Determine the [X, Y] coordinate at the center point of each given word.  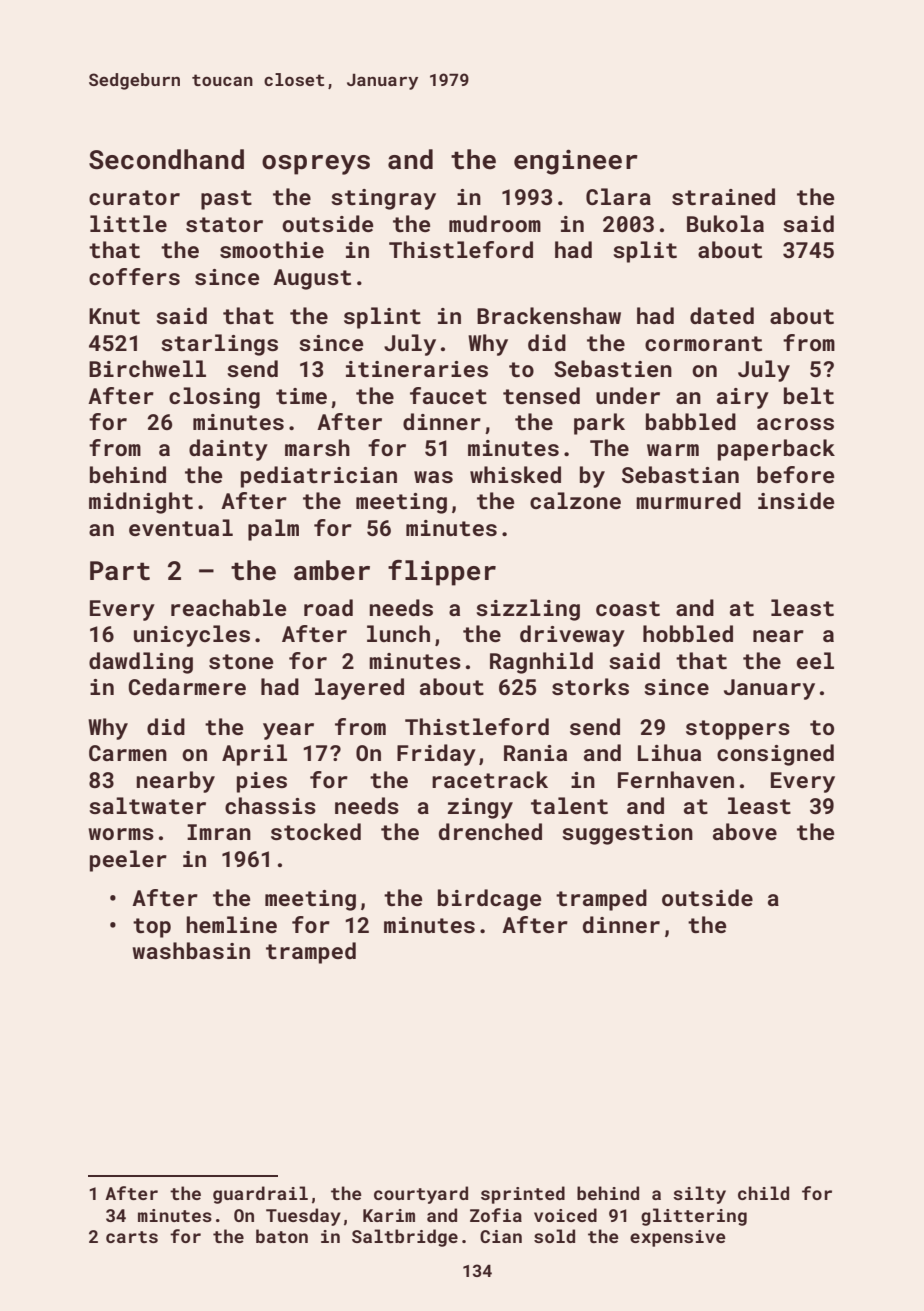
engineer [576, 162]
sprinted [523, 1195]
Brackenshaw [549, 315]
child [763, 1193]
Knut [114, 316]
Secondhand [166, 159]
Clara [618, 196]
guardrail [260, 1195]
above [745, 831]
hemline [231, 924]
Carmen [128, 753]
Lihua [669, 752]
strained [723, 196]
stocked [316, 831]
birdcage [489, 900]
